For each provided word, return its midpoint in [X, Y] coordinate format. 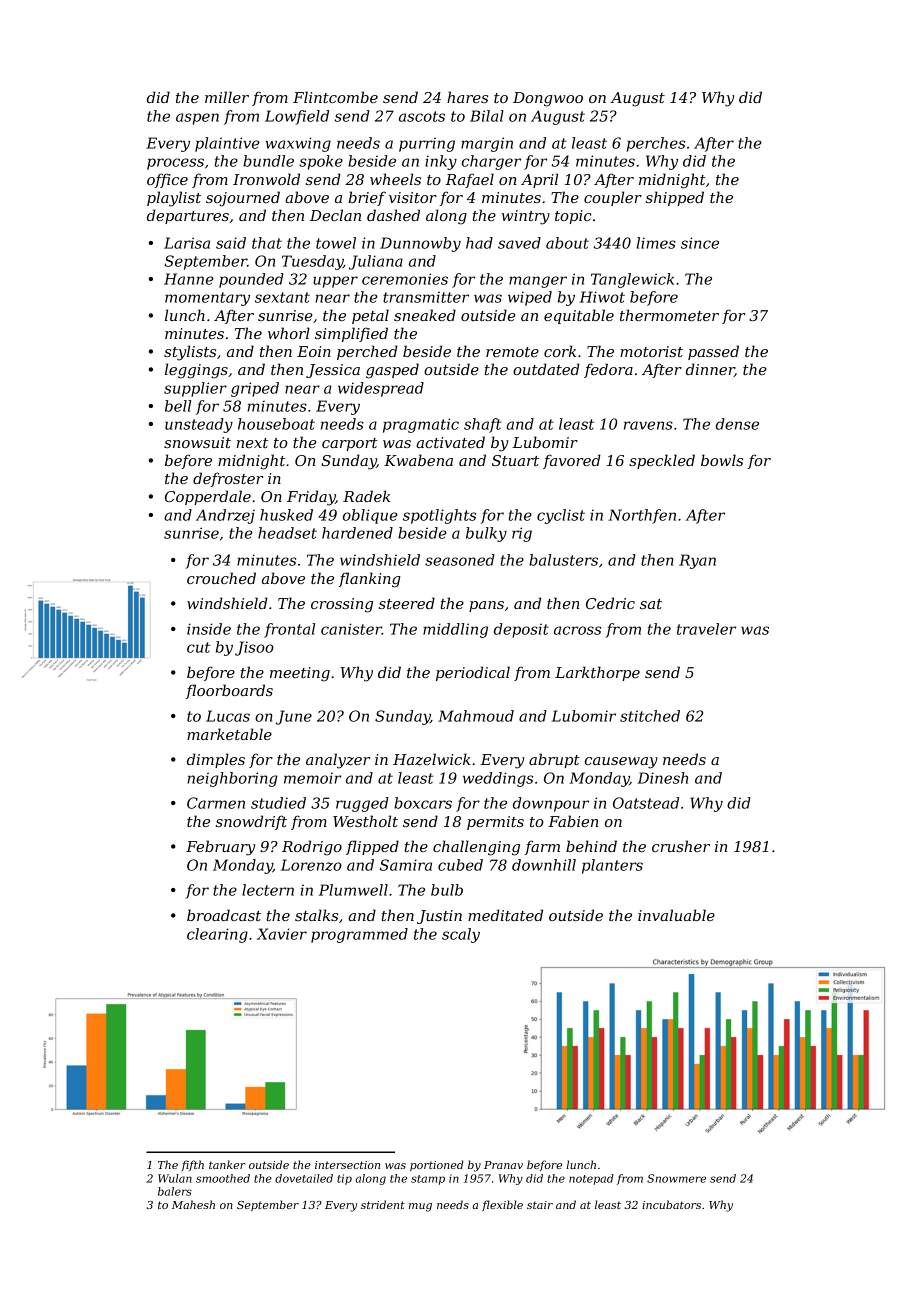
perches [656, 144]
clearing [217, 935]
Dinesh [662, 778]
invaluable [676, 915]
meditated [505, 915]
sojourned [243, 199]
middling [455, 630]
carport [350, 444]
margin [487, 144]
